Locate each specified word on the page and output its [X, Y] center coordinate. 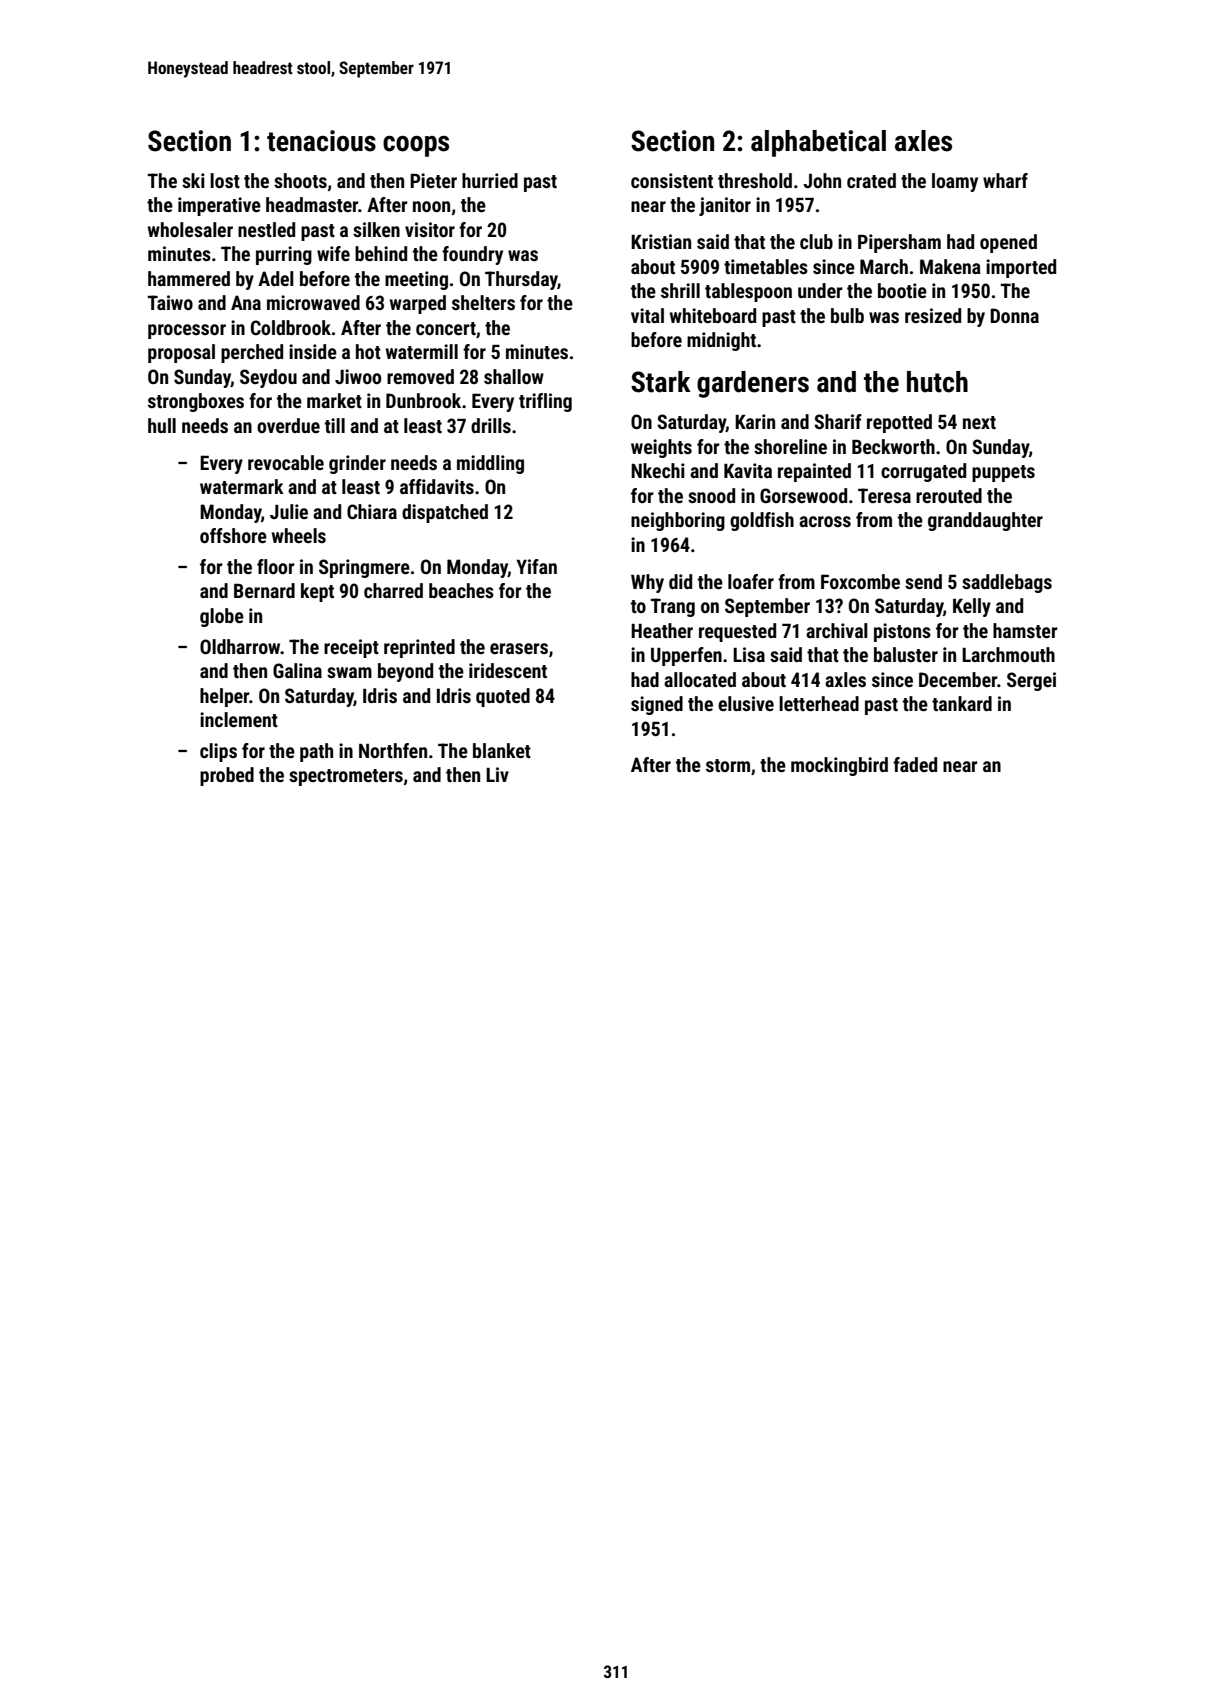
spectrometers [346, 777]
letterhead [819, 703]
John [822, 180]
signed [657, 705]
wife [333, 253]
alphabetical [818, 143]
